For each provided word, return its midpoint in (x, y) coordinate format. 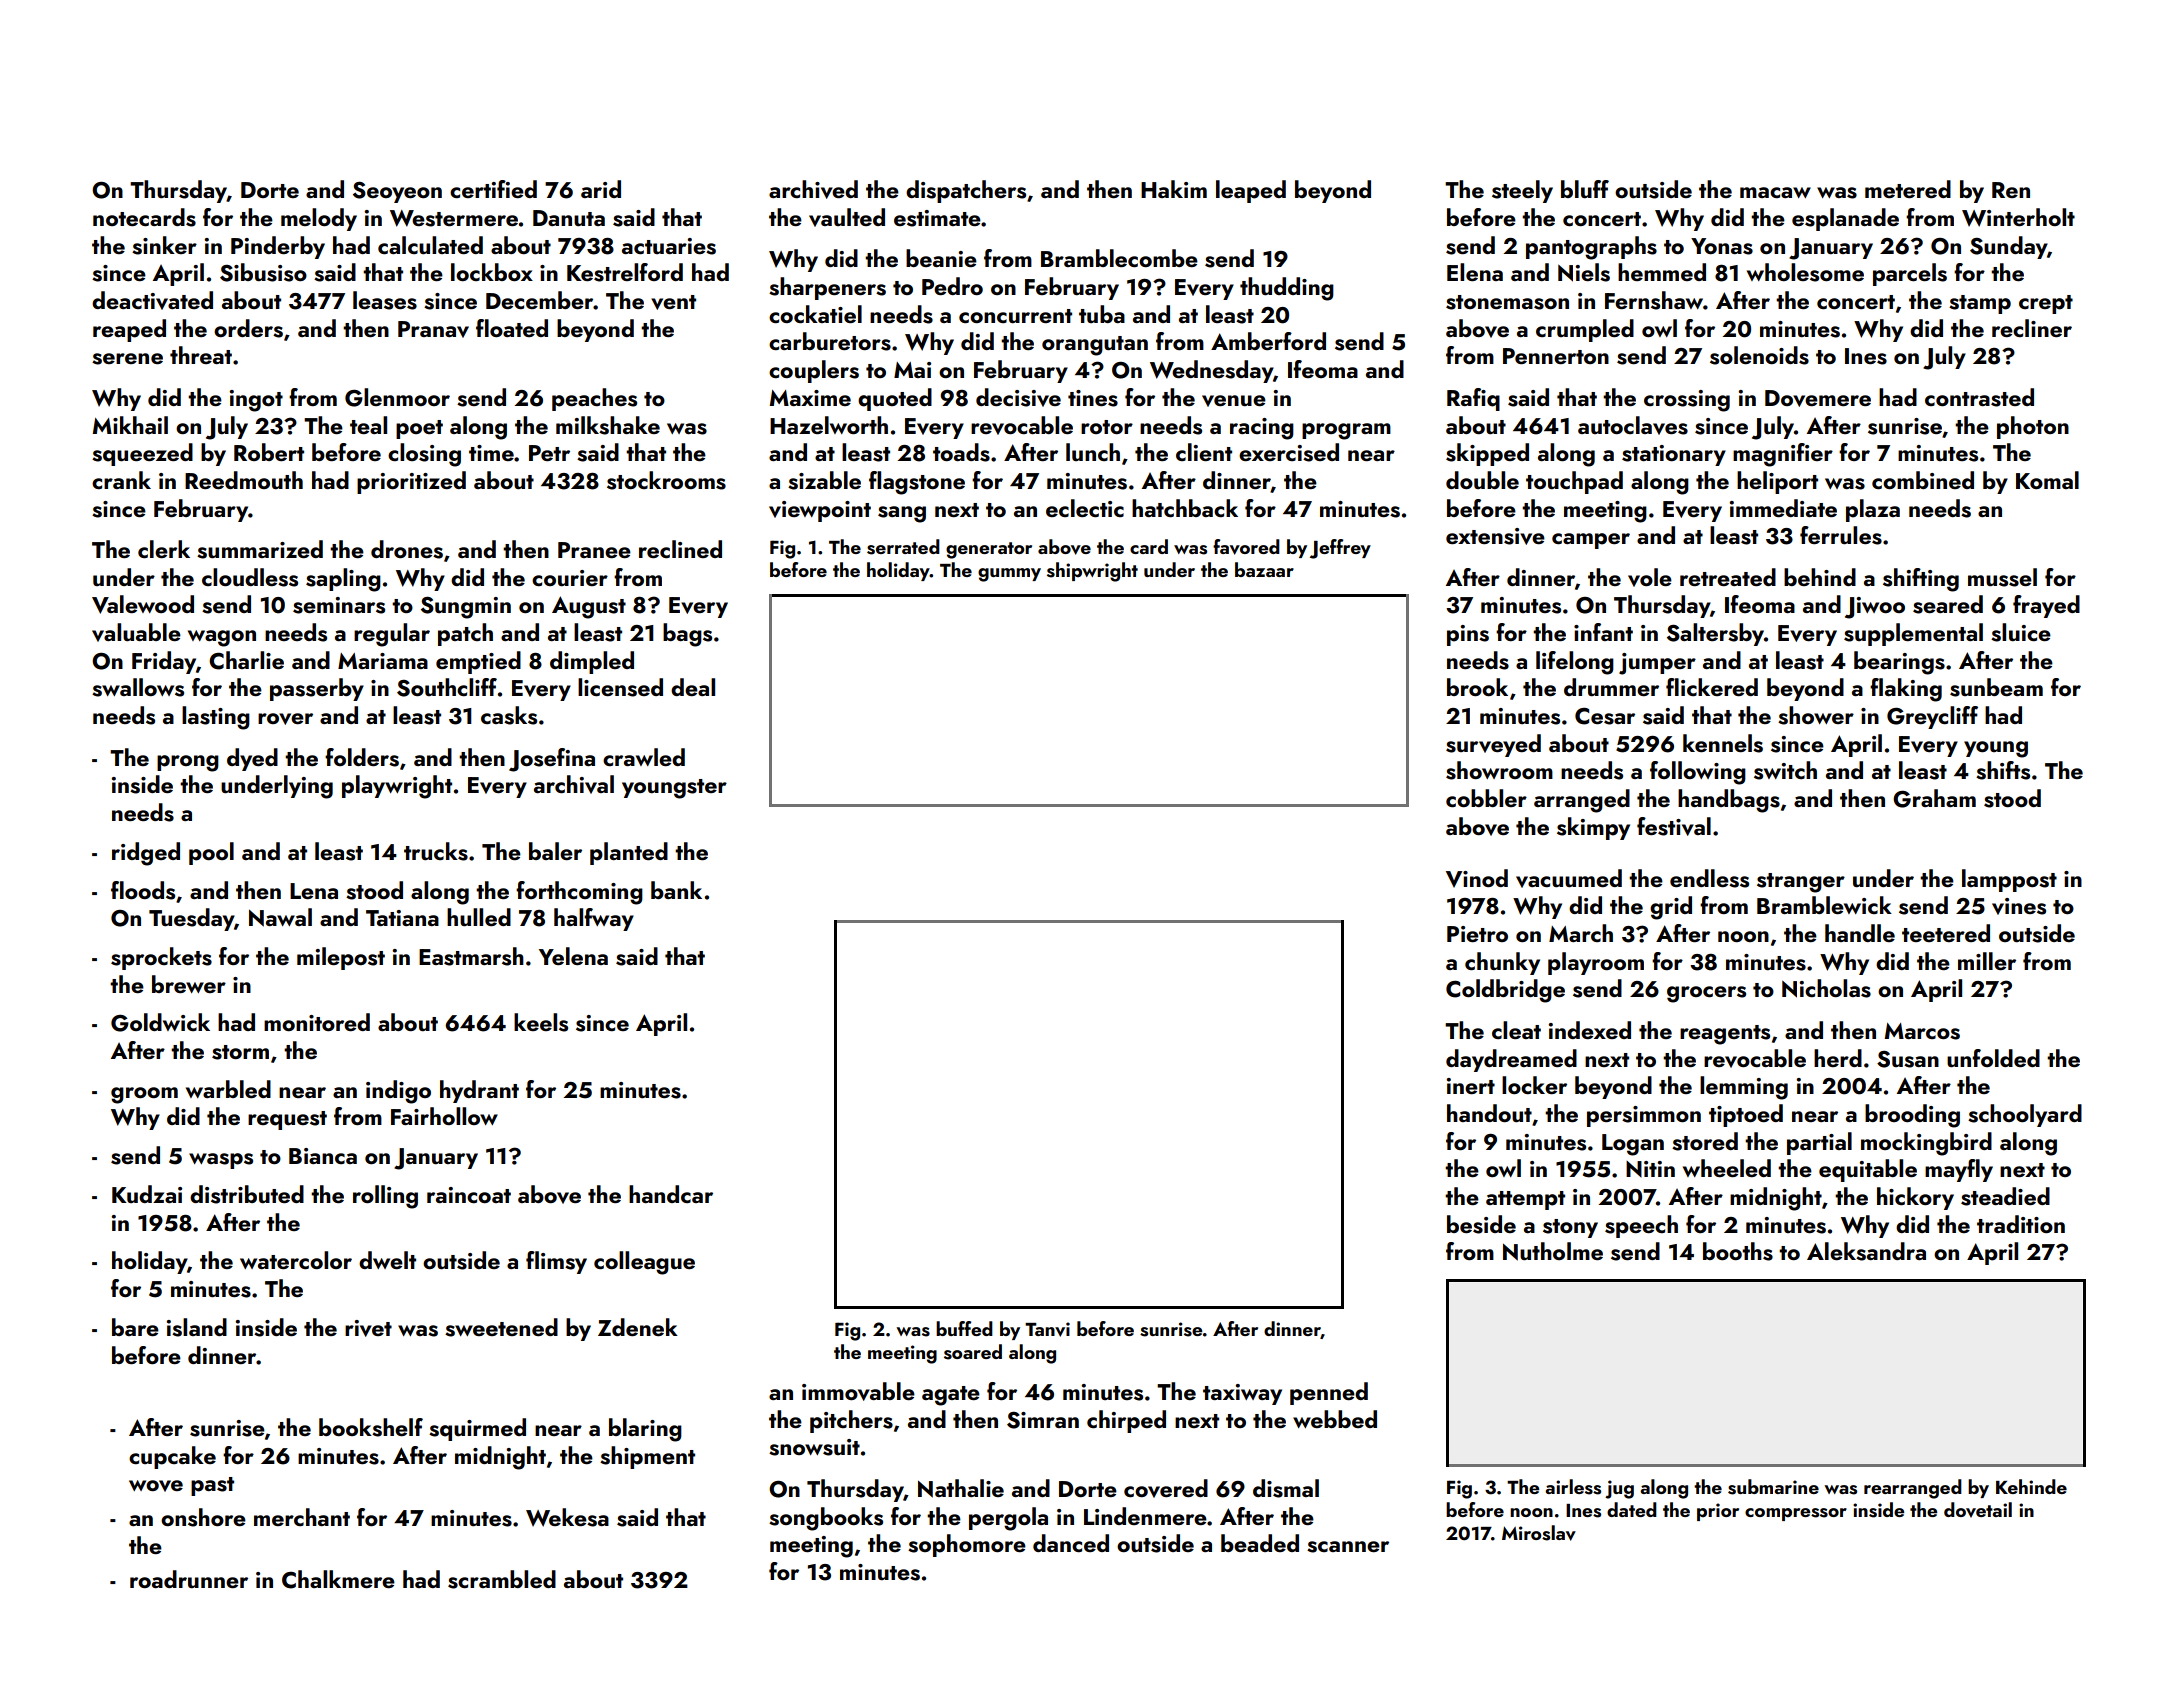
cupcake (172, 1457)
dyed (252, 759)
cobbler (1486, 798)
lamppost (2009, 880)
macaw (1775, 192)
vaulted (847, 217)
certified (493, 189)
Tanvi (1047, 1329)
